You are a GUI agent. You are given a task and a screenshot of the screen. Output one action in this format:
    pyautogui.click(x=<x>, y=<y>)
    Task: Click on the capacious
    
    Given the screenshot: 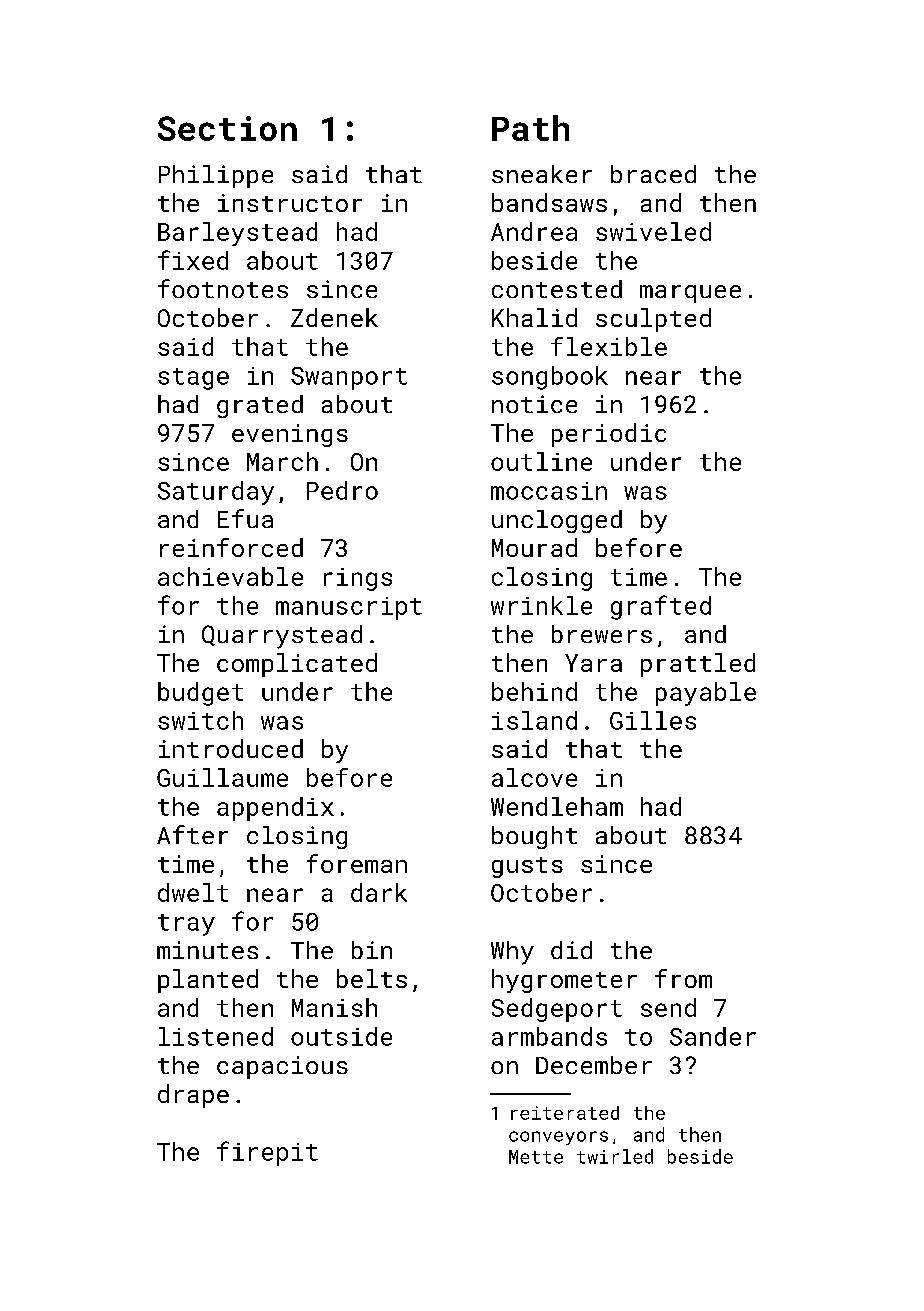 What is the action you would take?
    pyautogui.click(x=282, y=1067)
